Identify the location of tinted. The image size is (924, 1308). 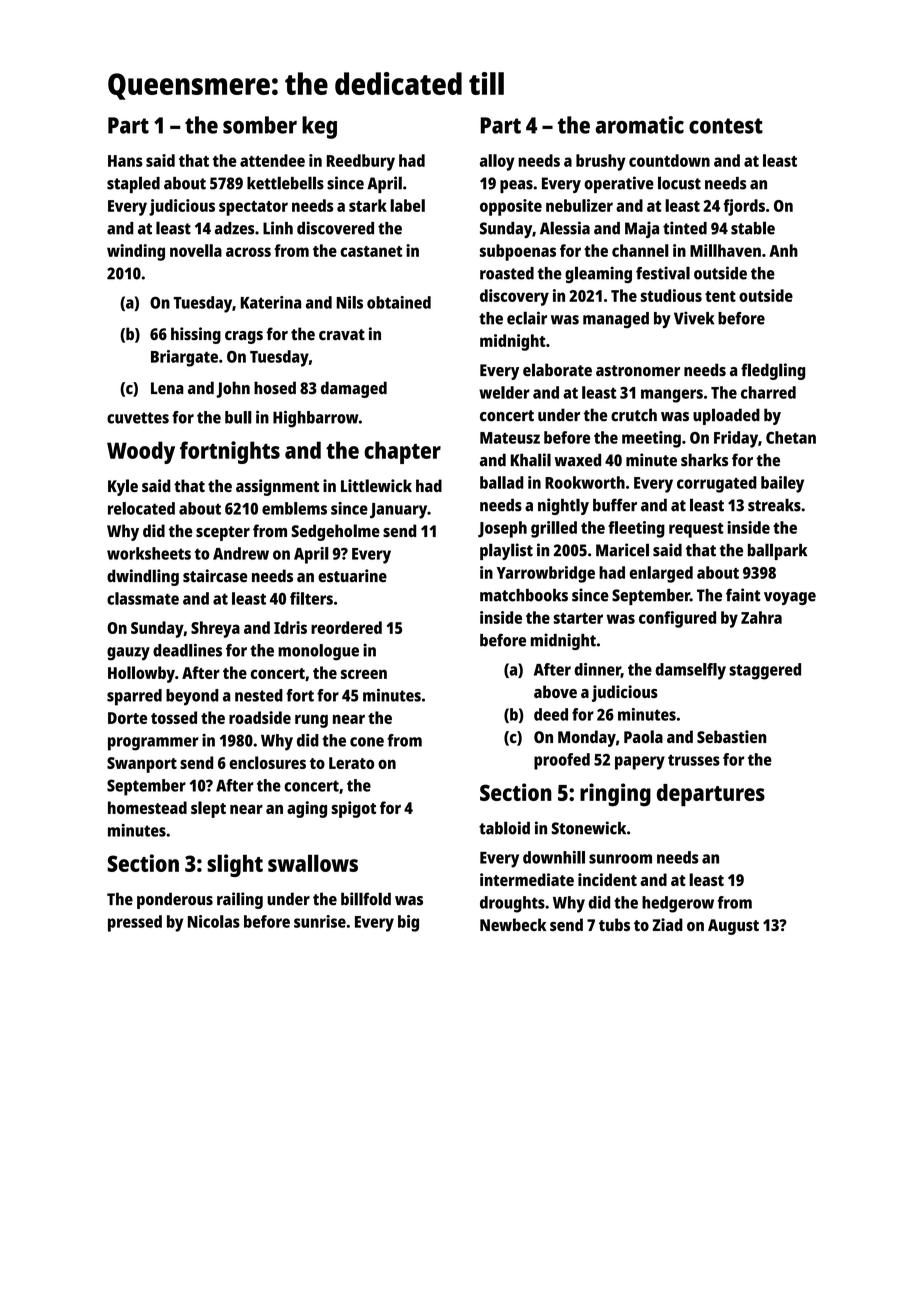
(685, 228).
